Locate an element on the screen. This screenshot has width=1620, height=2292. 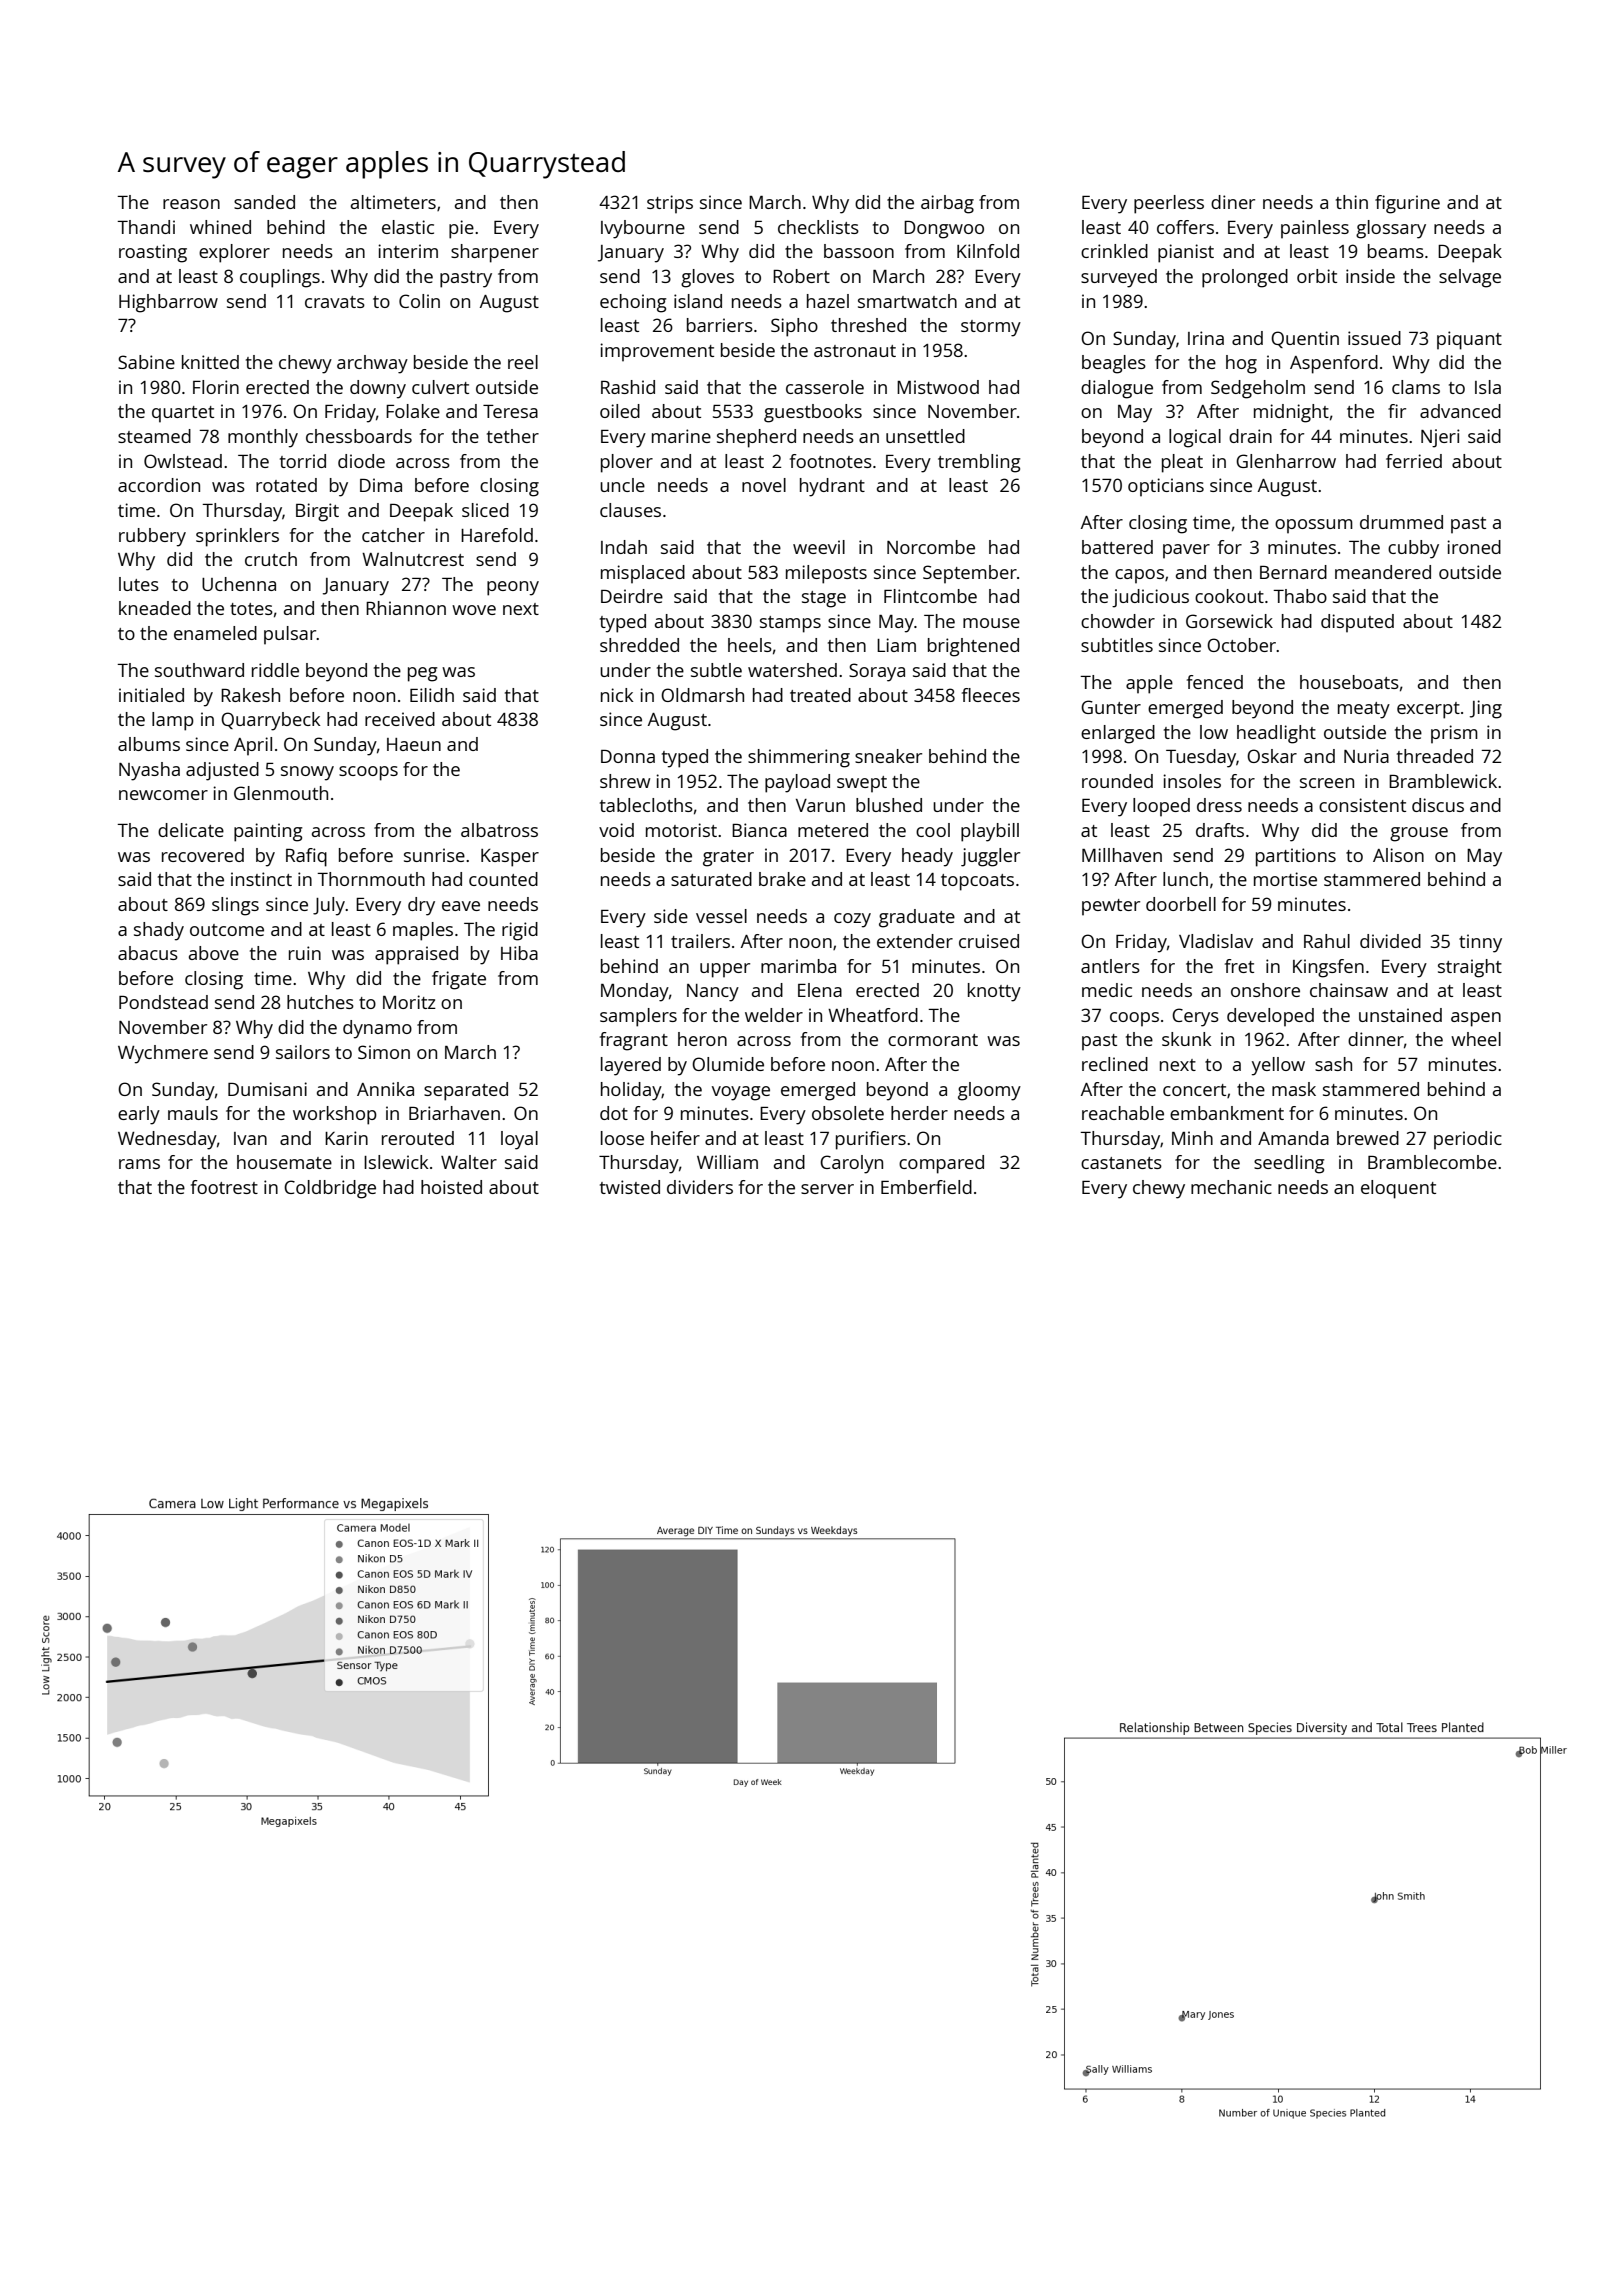
elastic is located at coordinates (408, 227).
